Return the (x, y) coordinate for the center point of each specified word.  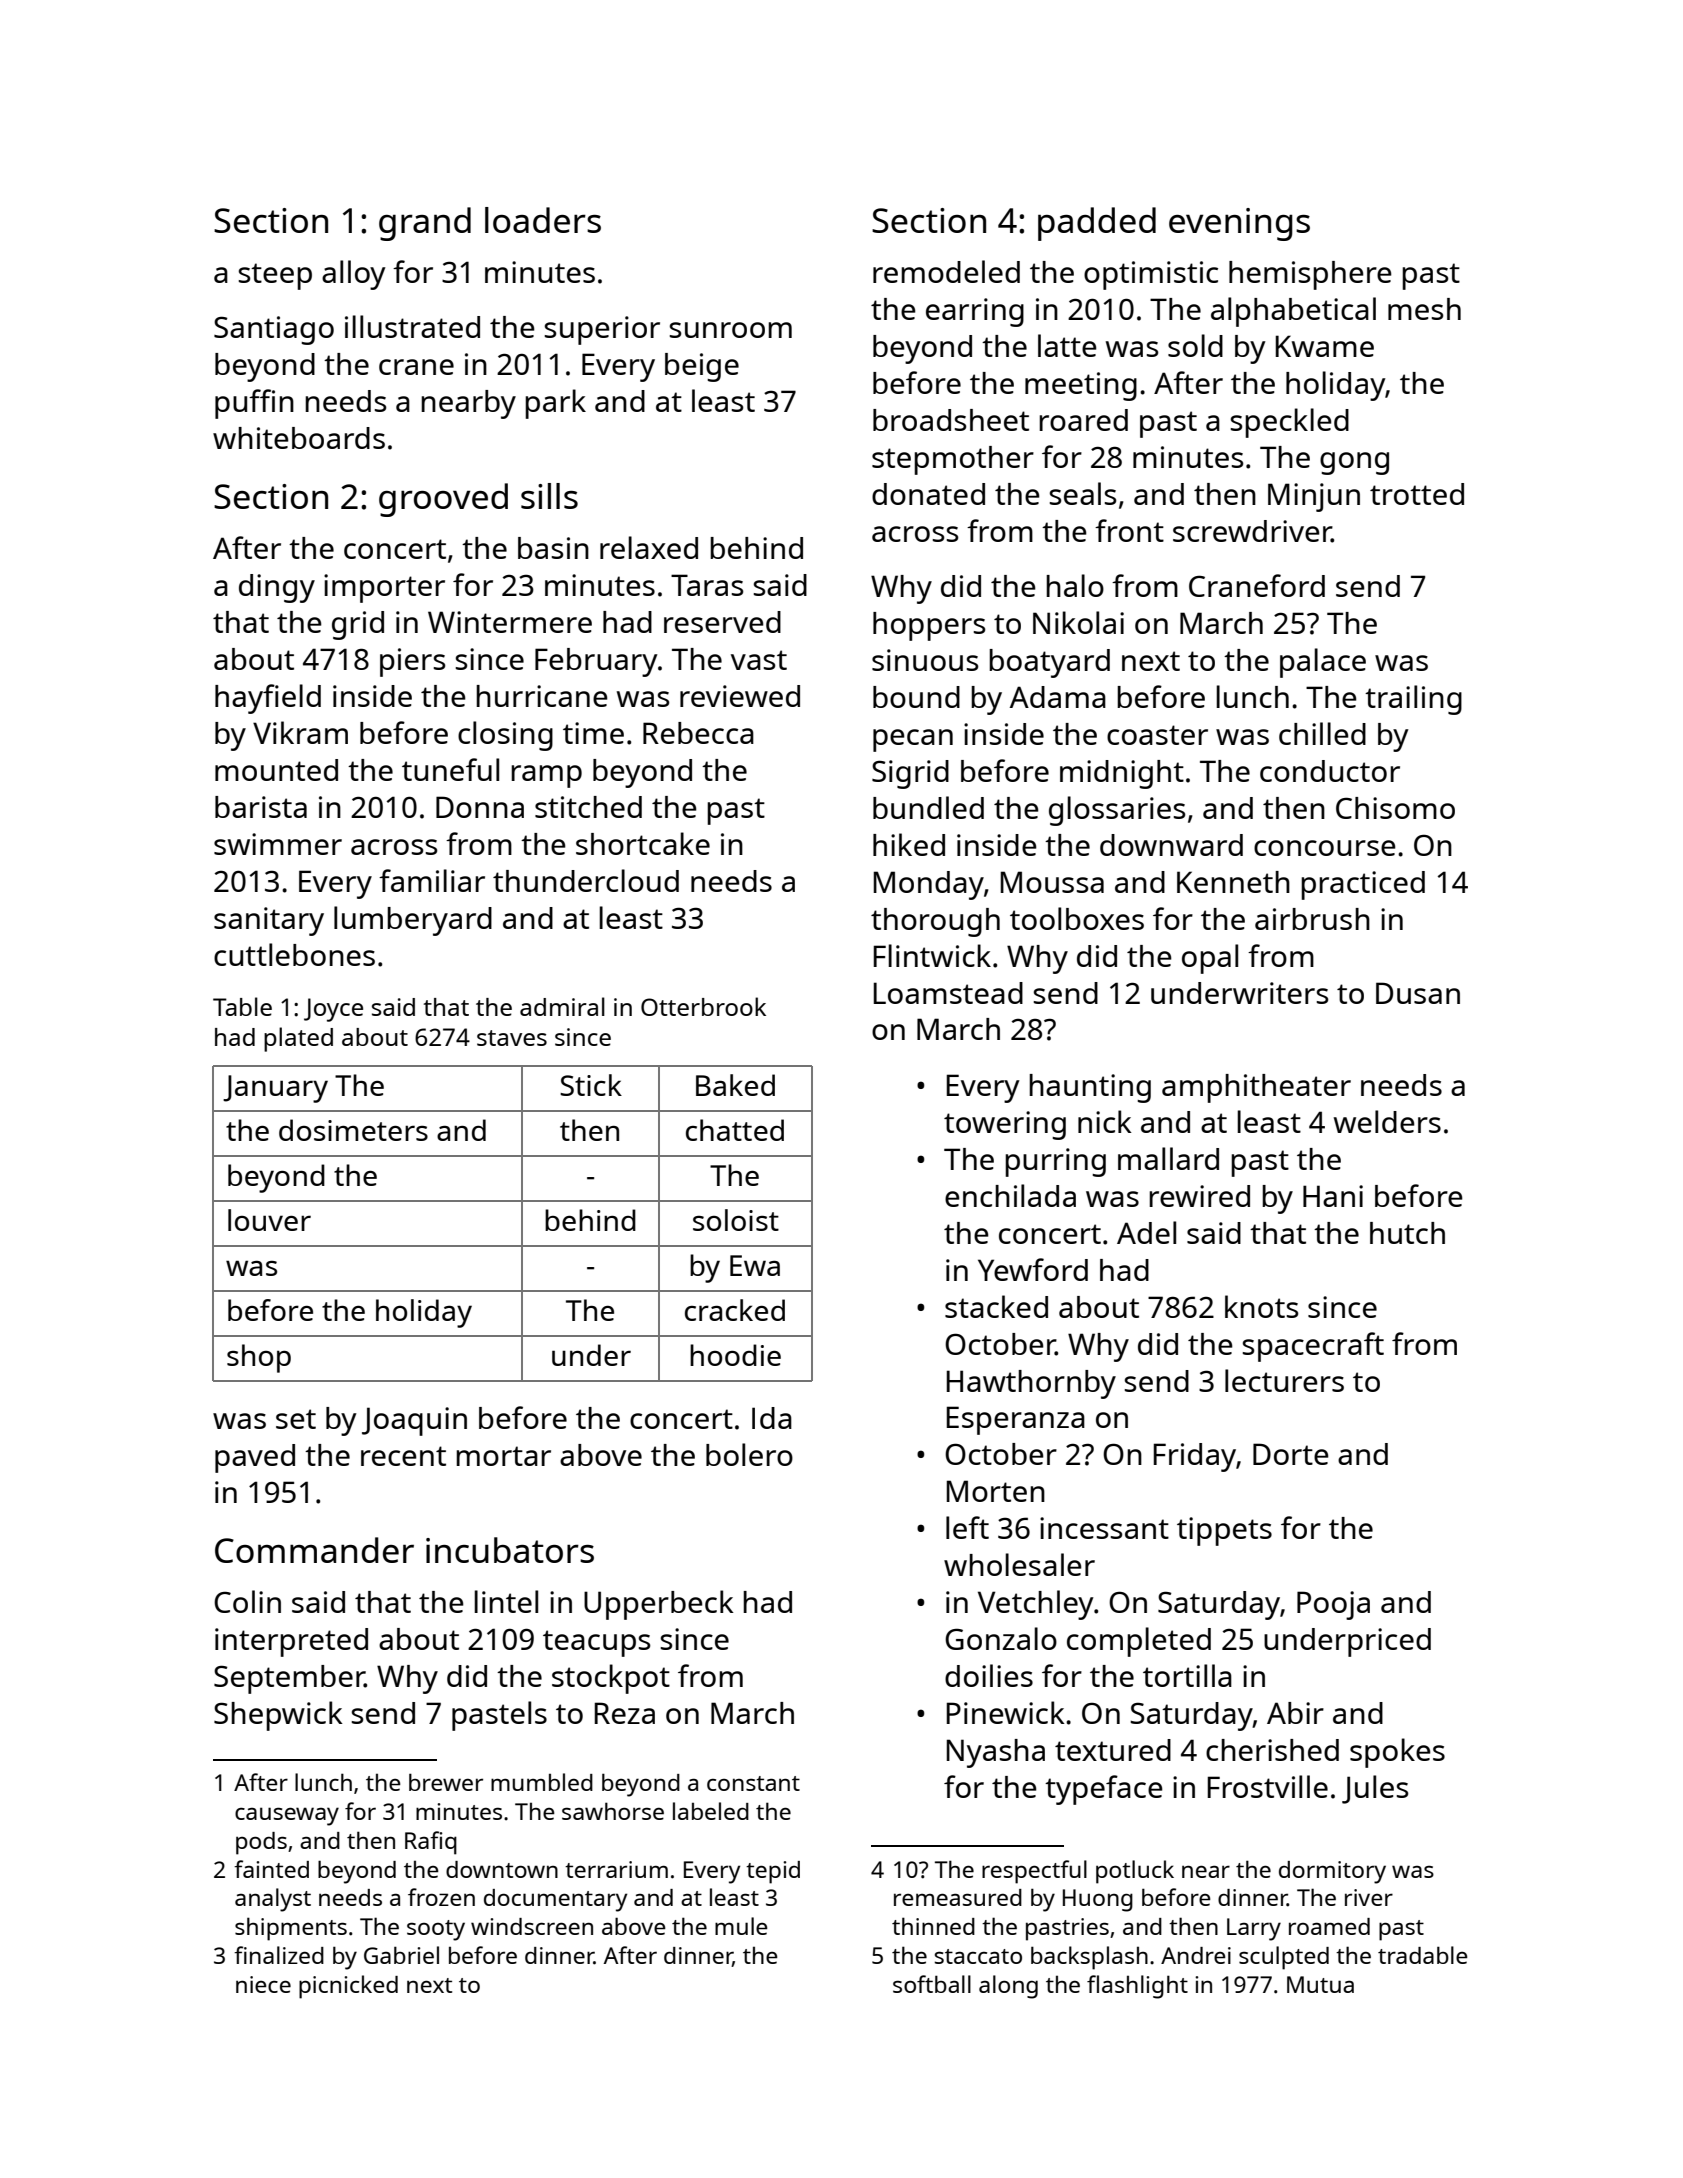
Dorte (1291, 1454)
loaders (543, 220)
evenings (1239, 224)
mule (741, 1926)
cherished (1272, 1750)
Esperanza (1016, 1420)
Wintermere (510, 622)
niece (263, 1984)
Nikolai (1078, 622)
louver (269, 1220)
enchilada (1010, 1195)
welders (1387, 1121)
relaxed (649, 547)
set (296, 1419)
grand (425, 224)
